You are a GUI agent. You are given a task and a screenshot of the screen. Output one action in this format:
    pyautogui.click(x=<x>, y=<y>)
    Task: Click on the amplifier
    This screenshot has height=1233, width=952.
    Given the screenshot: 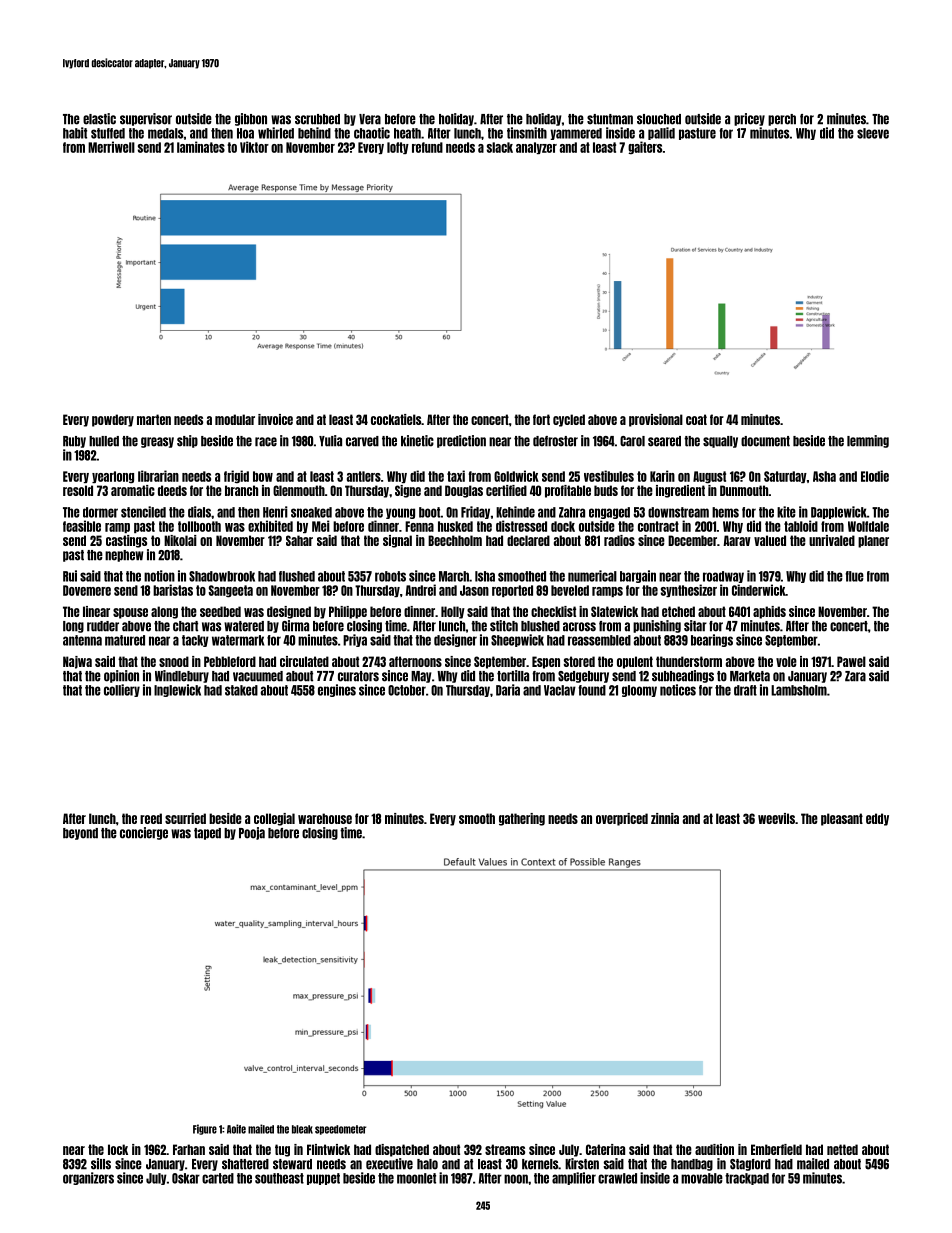 What is the action you would take?
    pyautogui.click(x=574, y=1178)
